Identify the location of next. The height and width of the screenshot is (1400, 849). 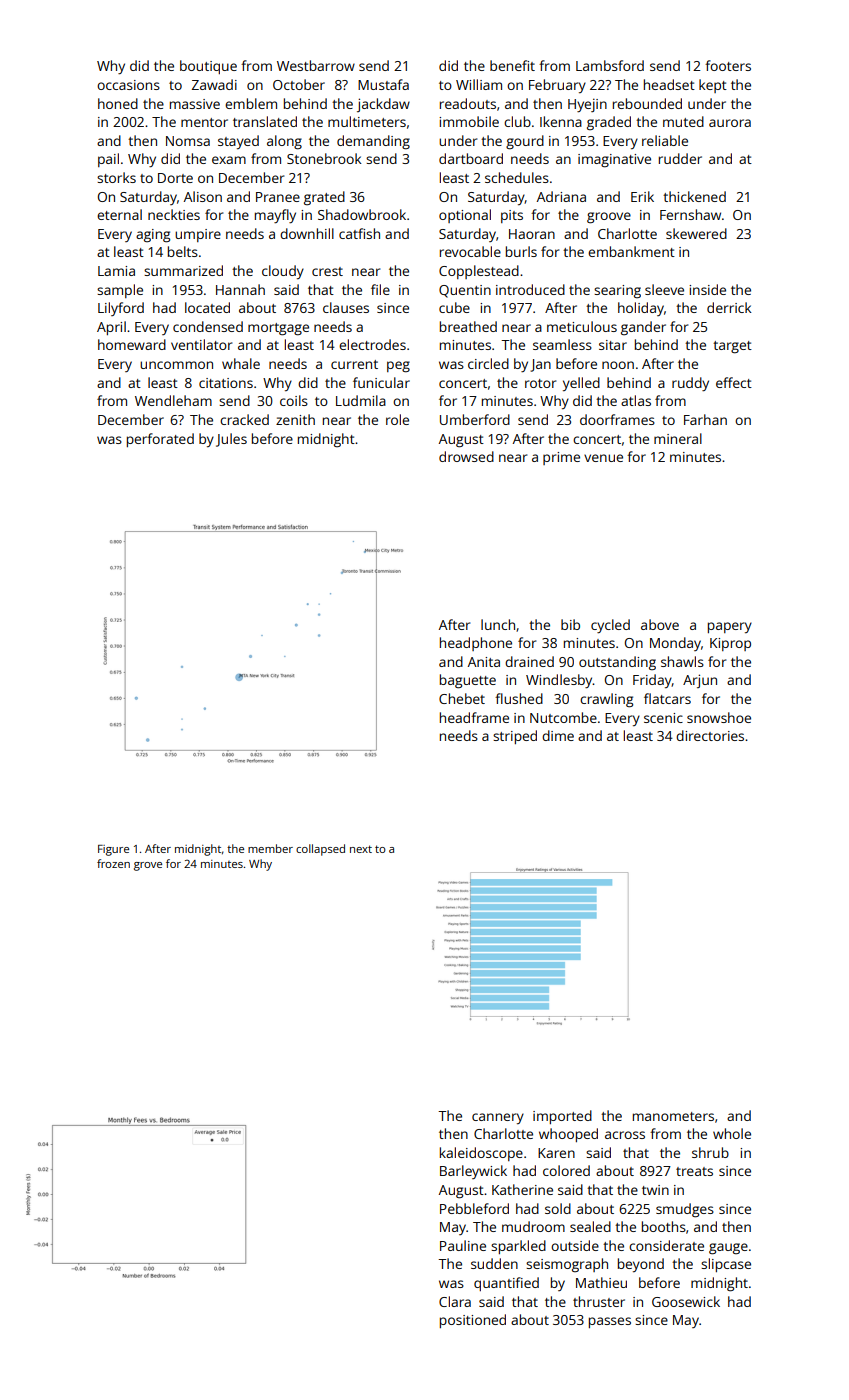
(361, 849).
